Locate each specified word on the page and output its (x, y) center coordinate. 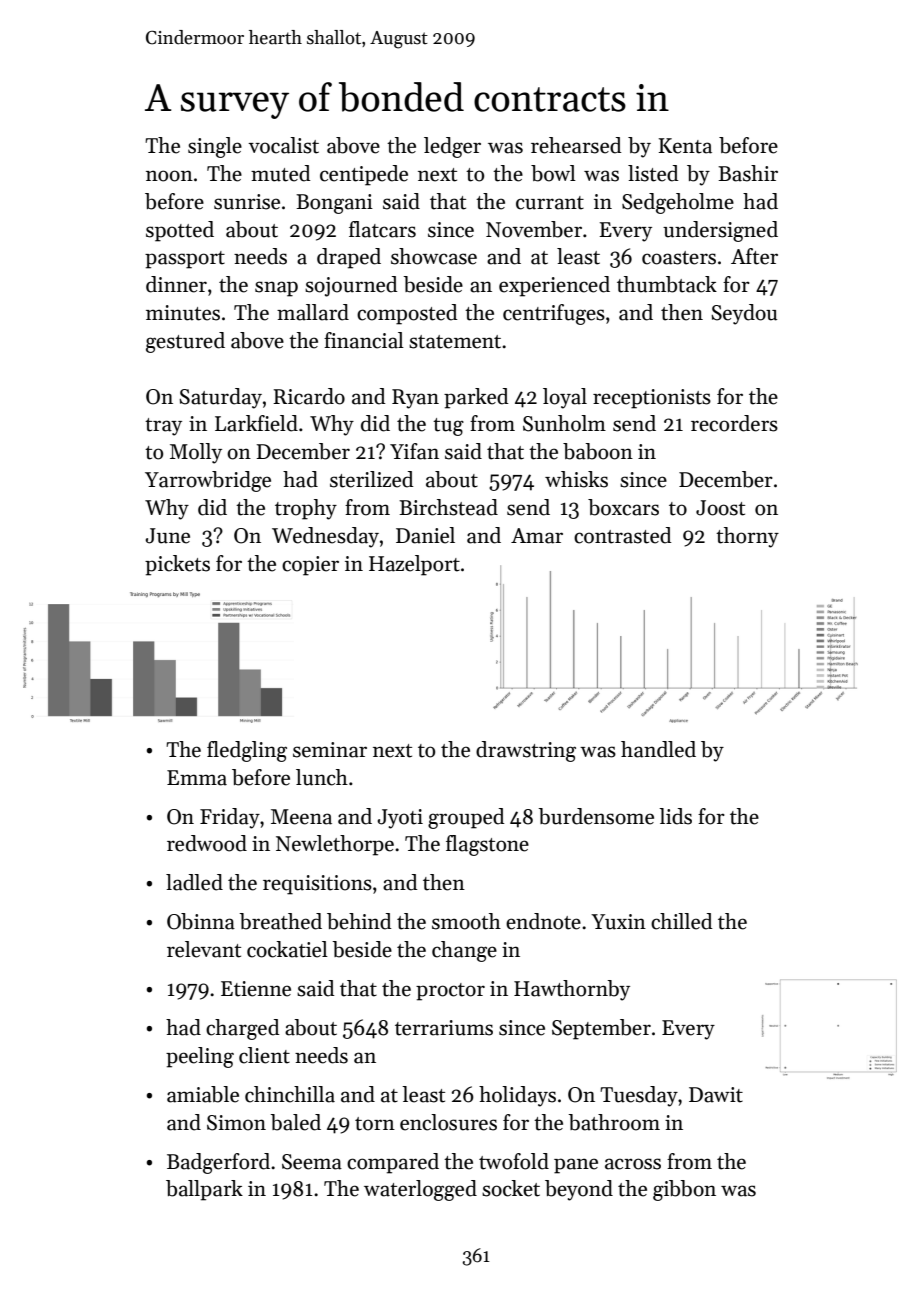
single (215, 147)
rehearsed (576, 145)
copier (310, 566)
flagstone (487, 845)
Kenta (685, 146)
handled (658, 749)
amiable (203, 1094)
